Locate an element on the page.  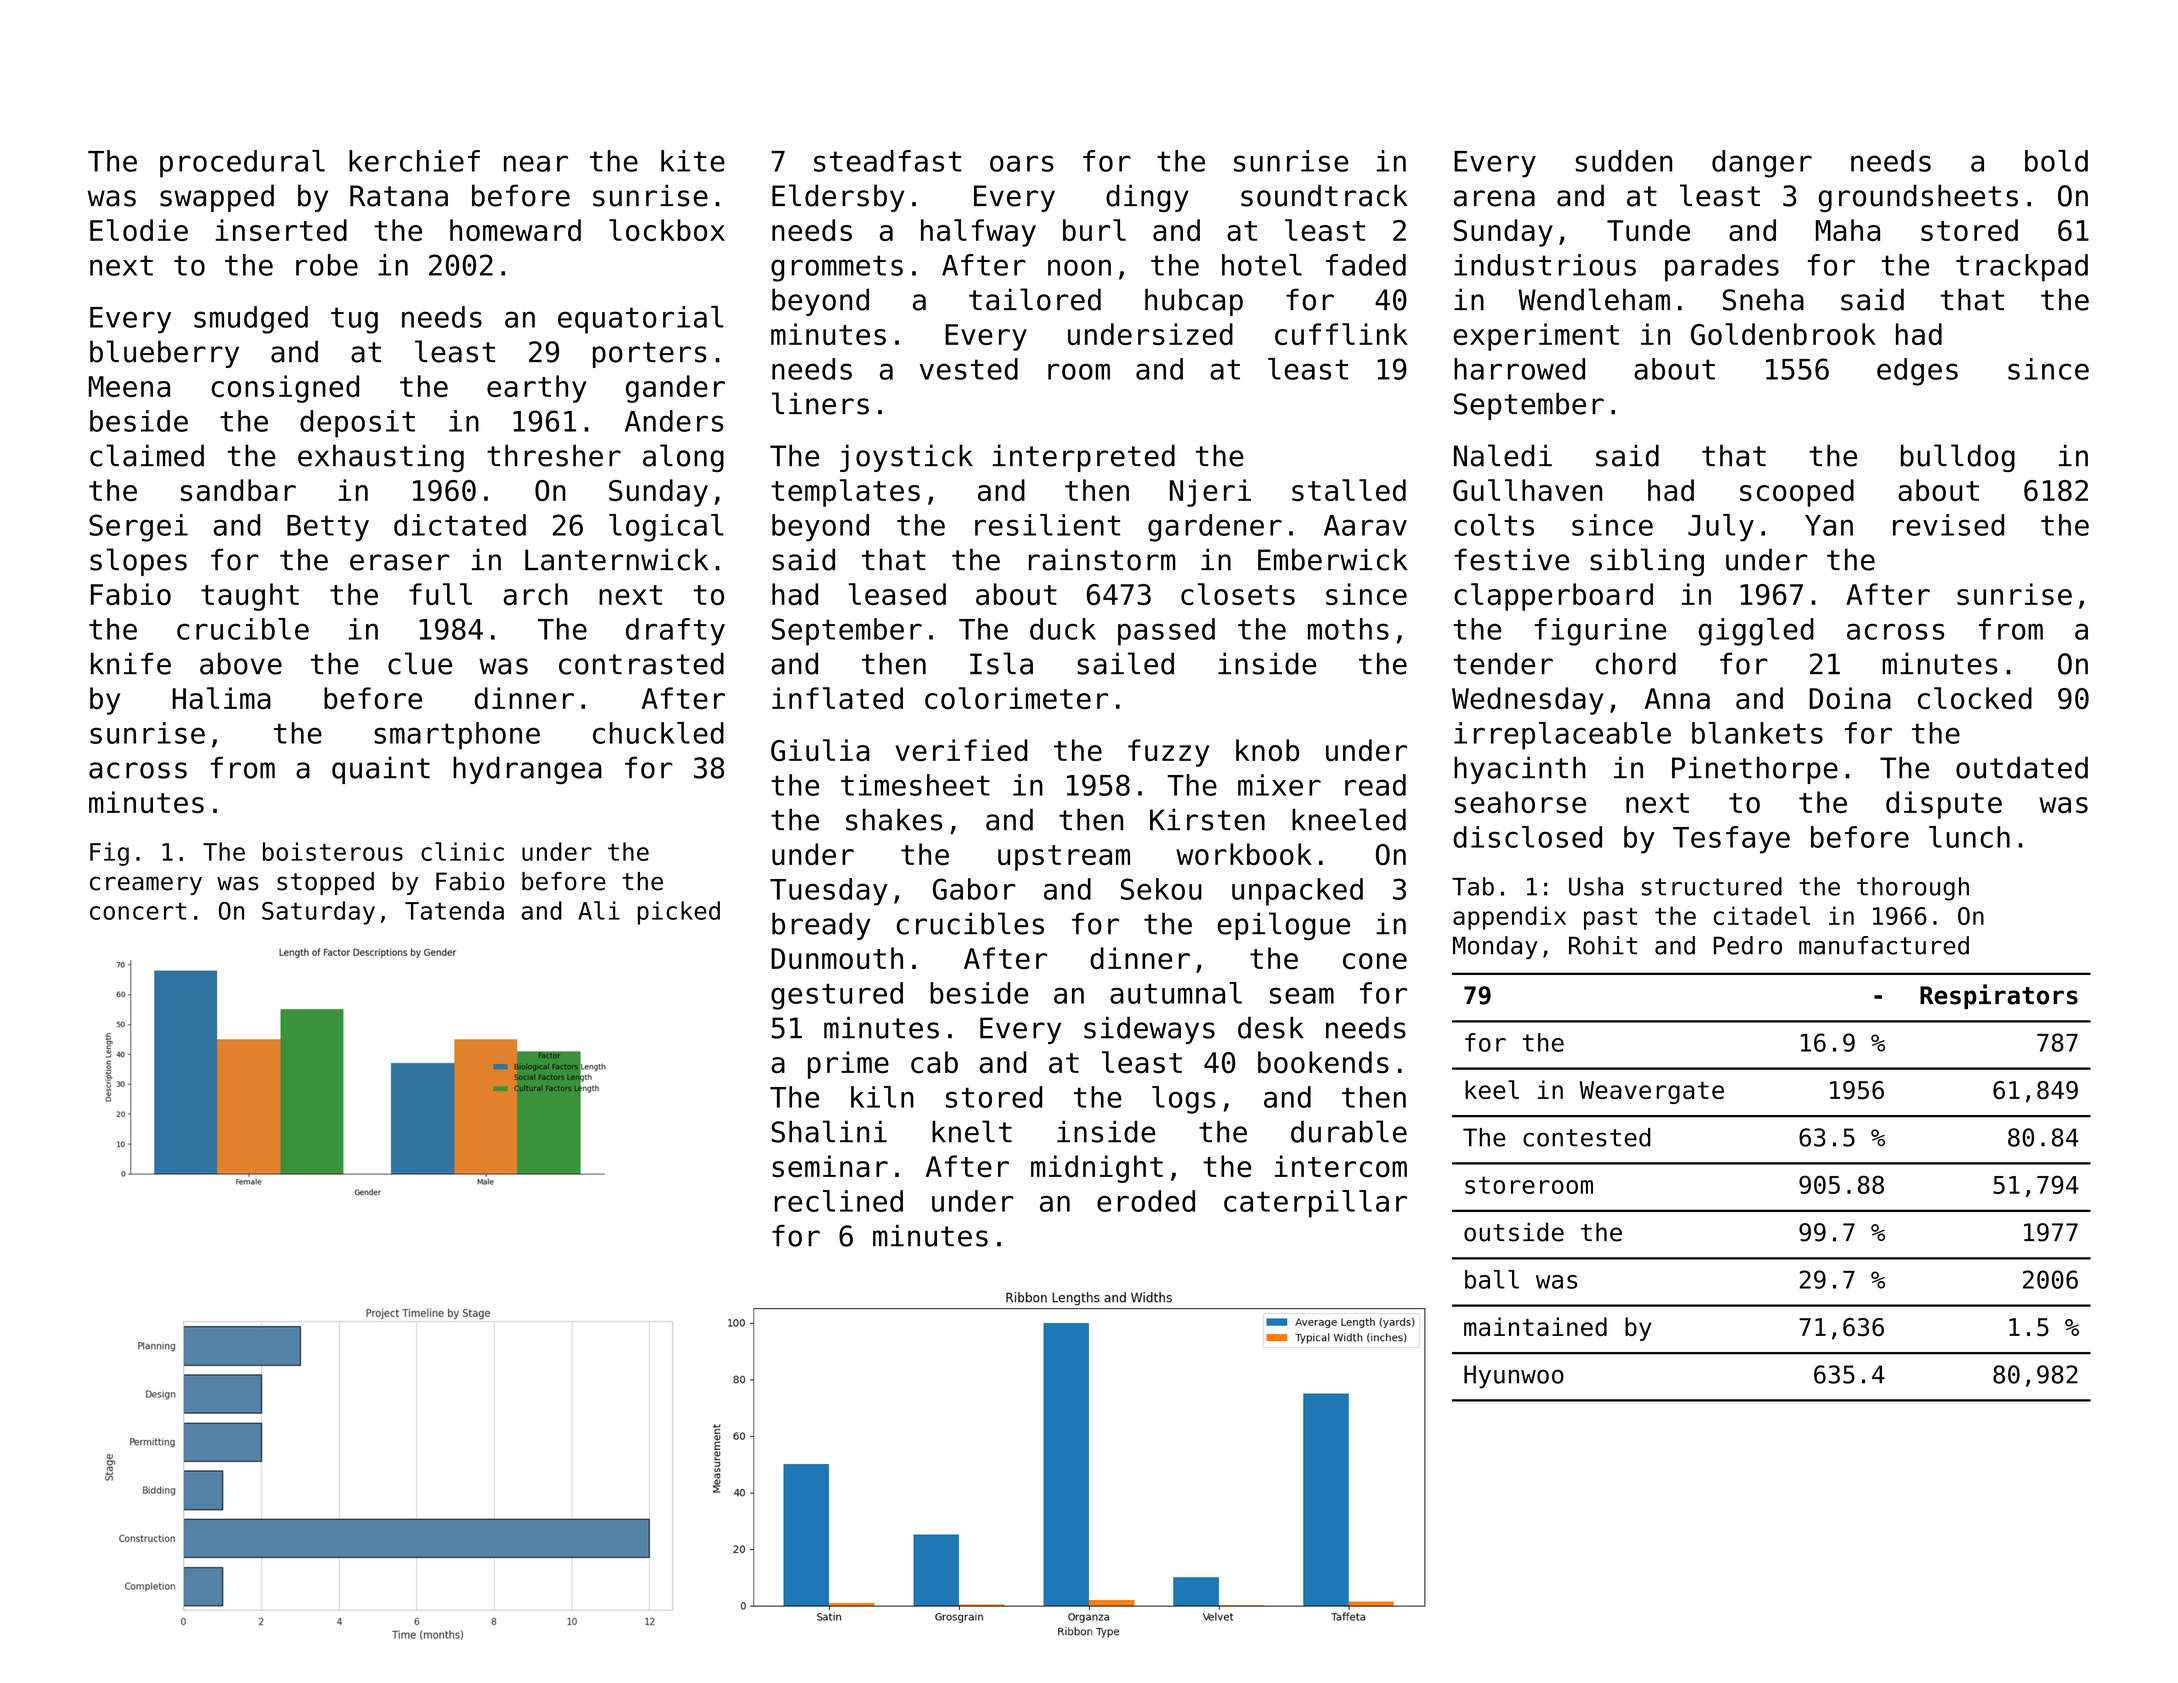
Maha is located at coordinates (1848, 230).
